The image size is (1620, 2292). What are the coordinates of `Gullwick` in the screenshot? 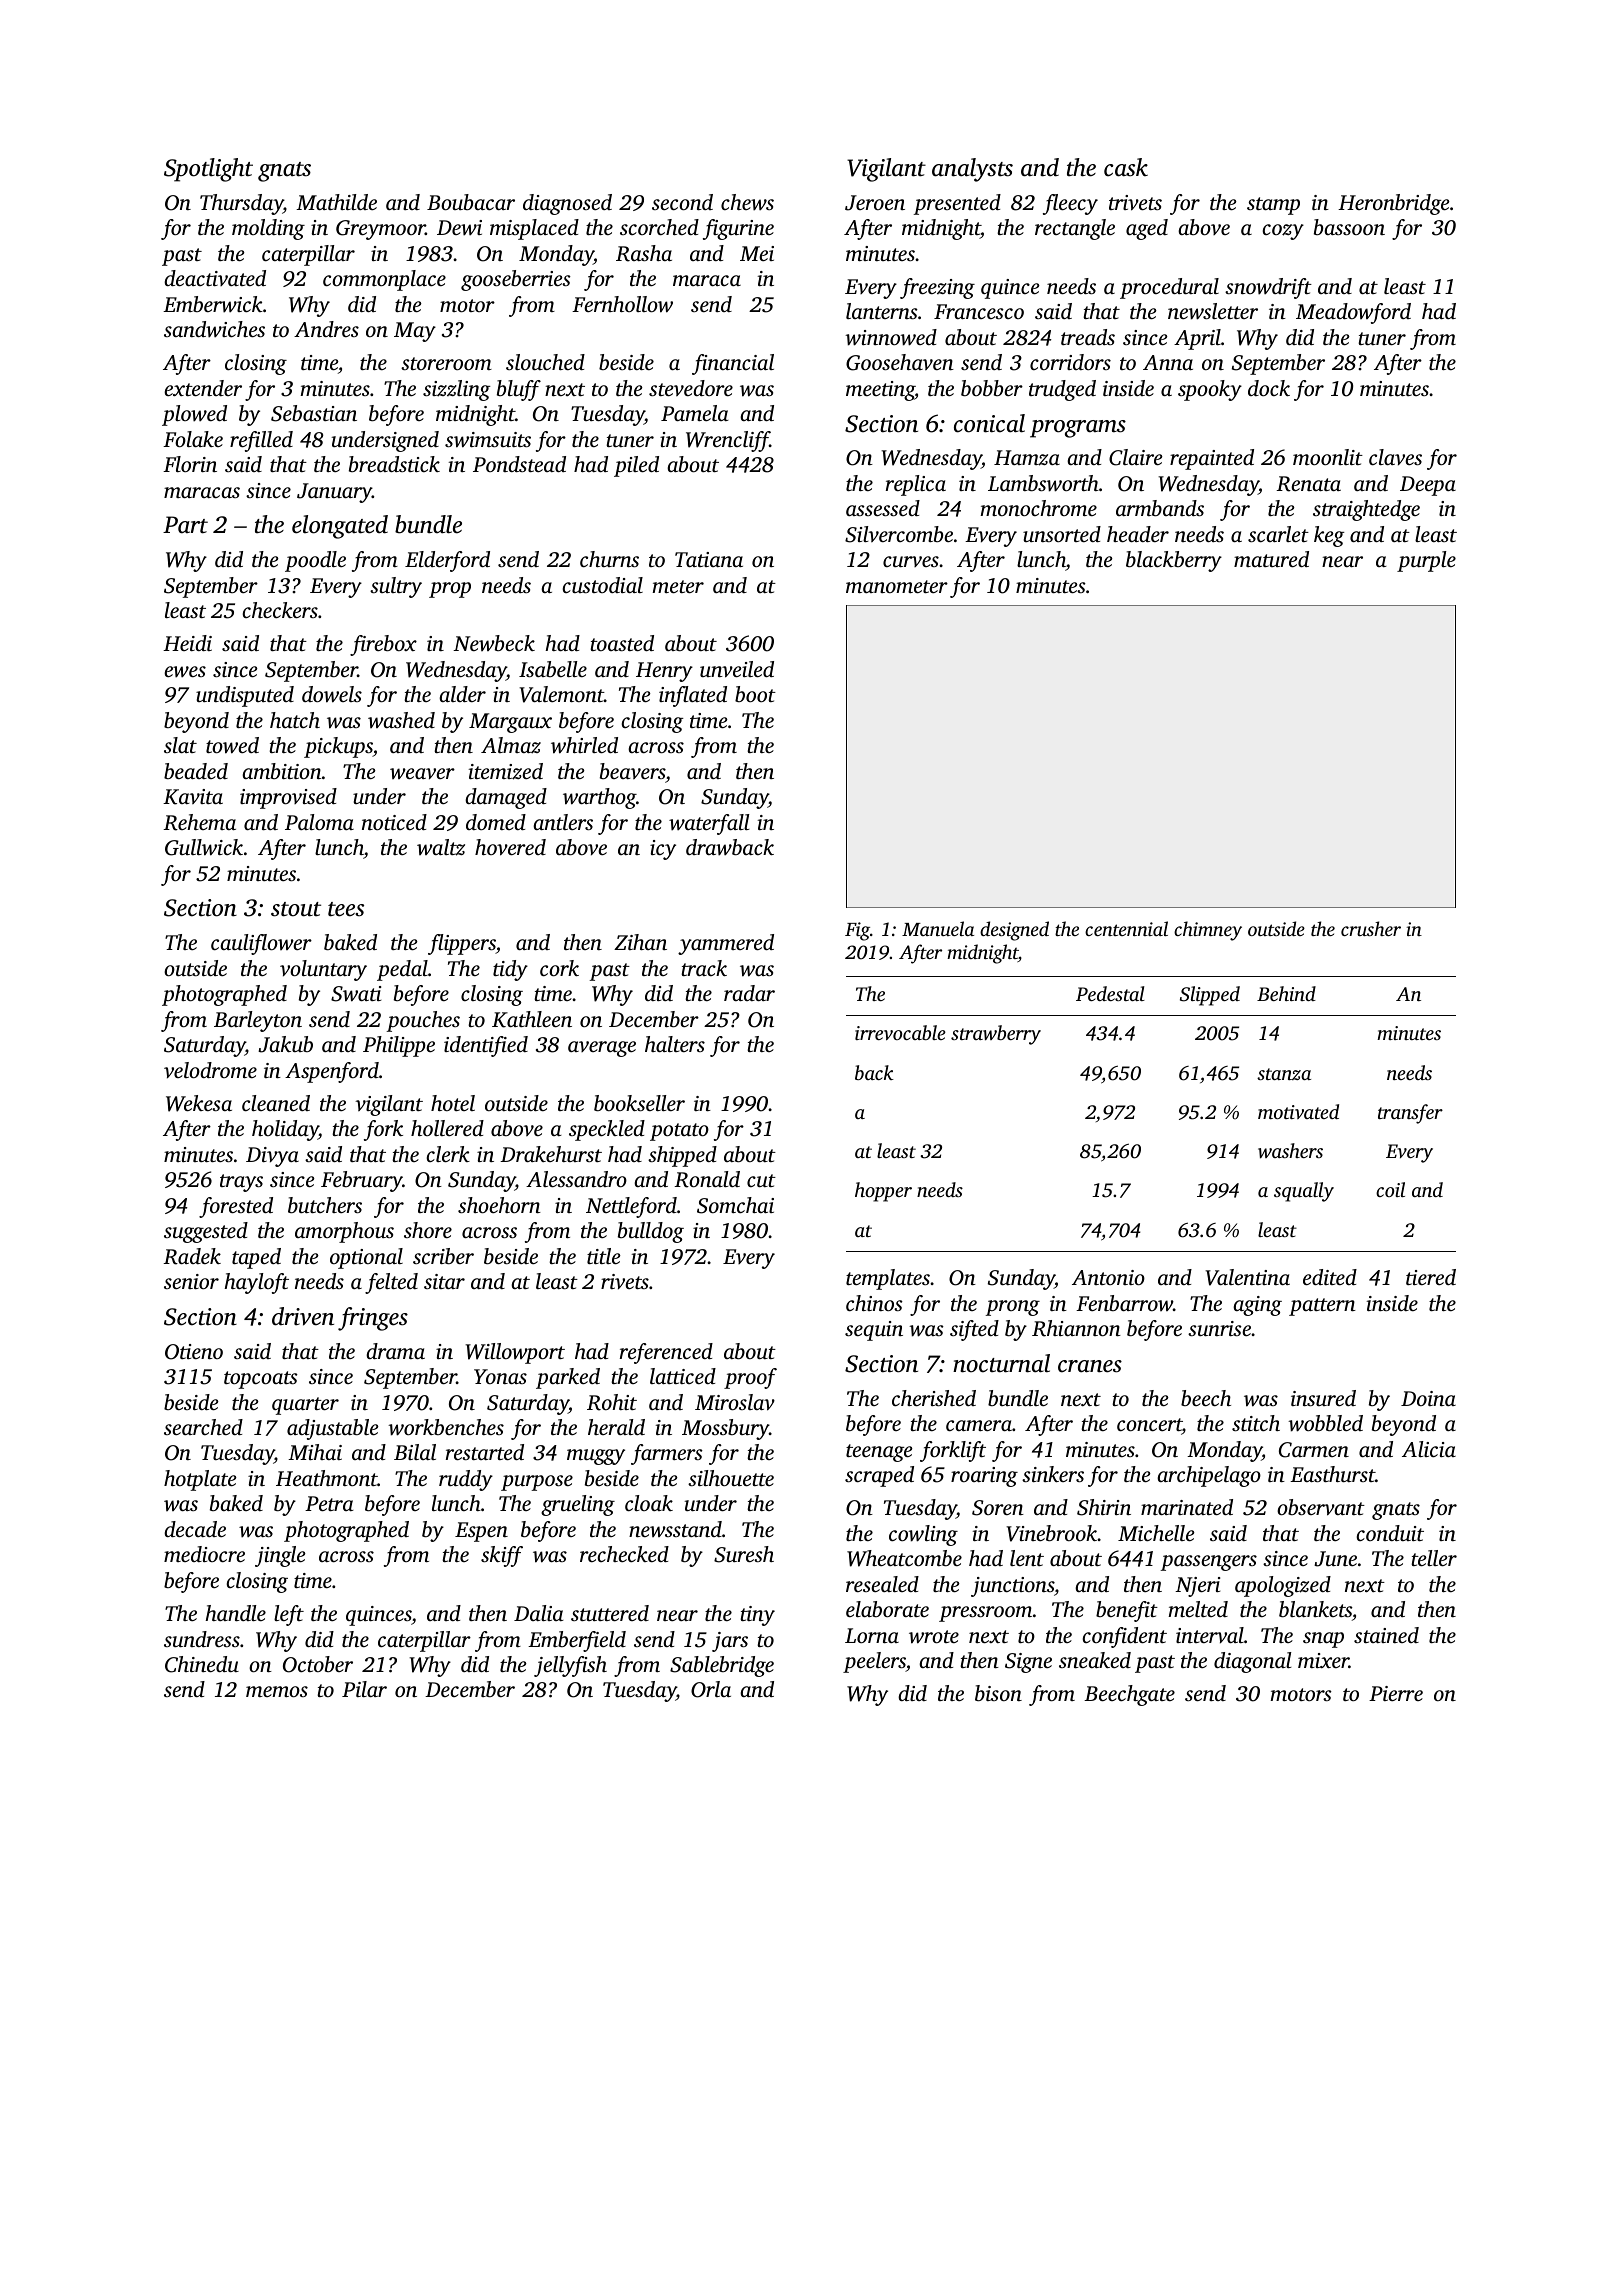 It's located at (204, 847).
